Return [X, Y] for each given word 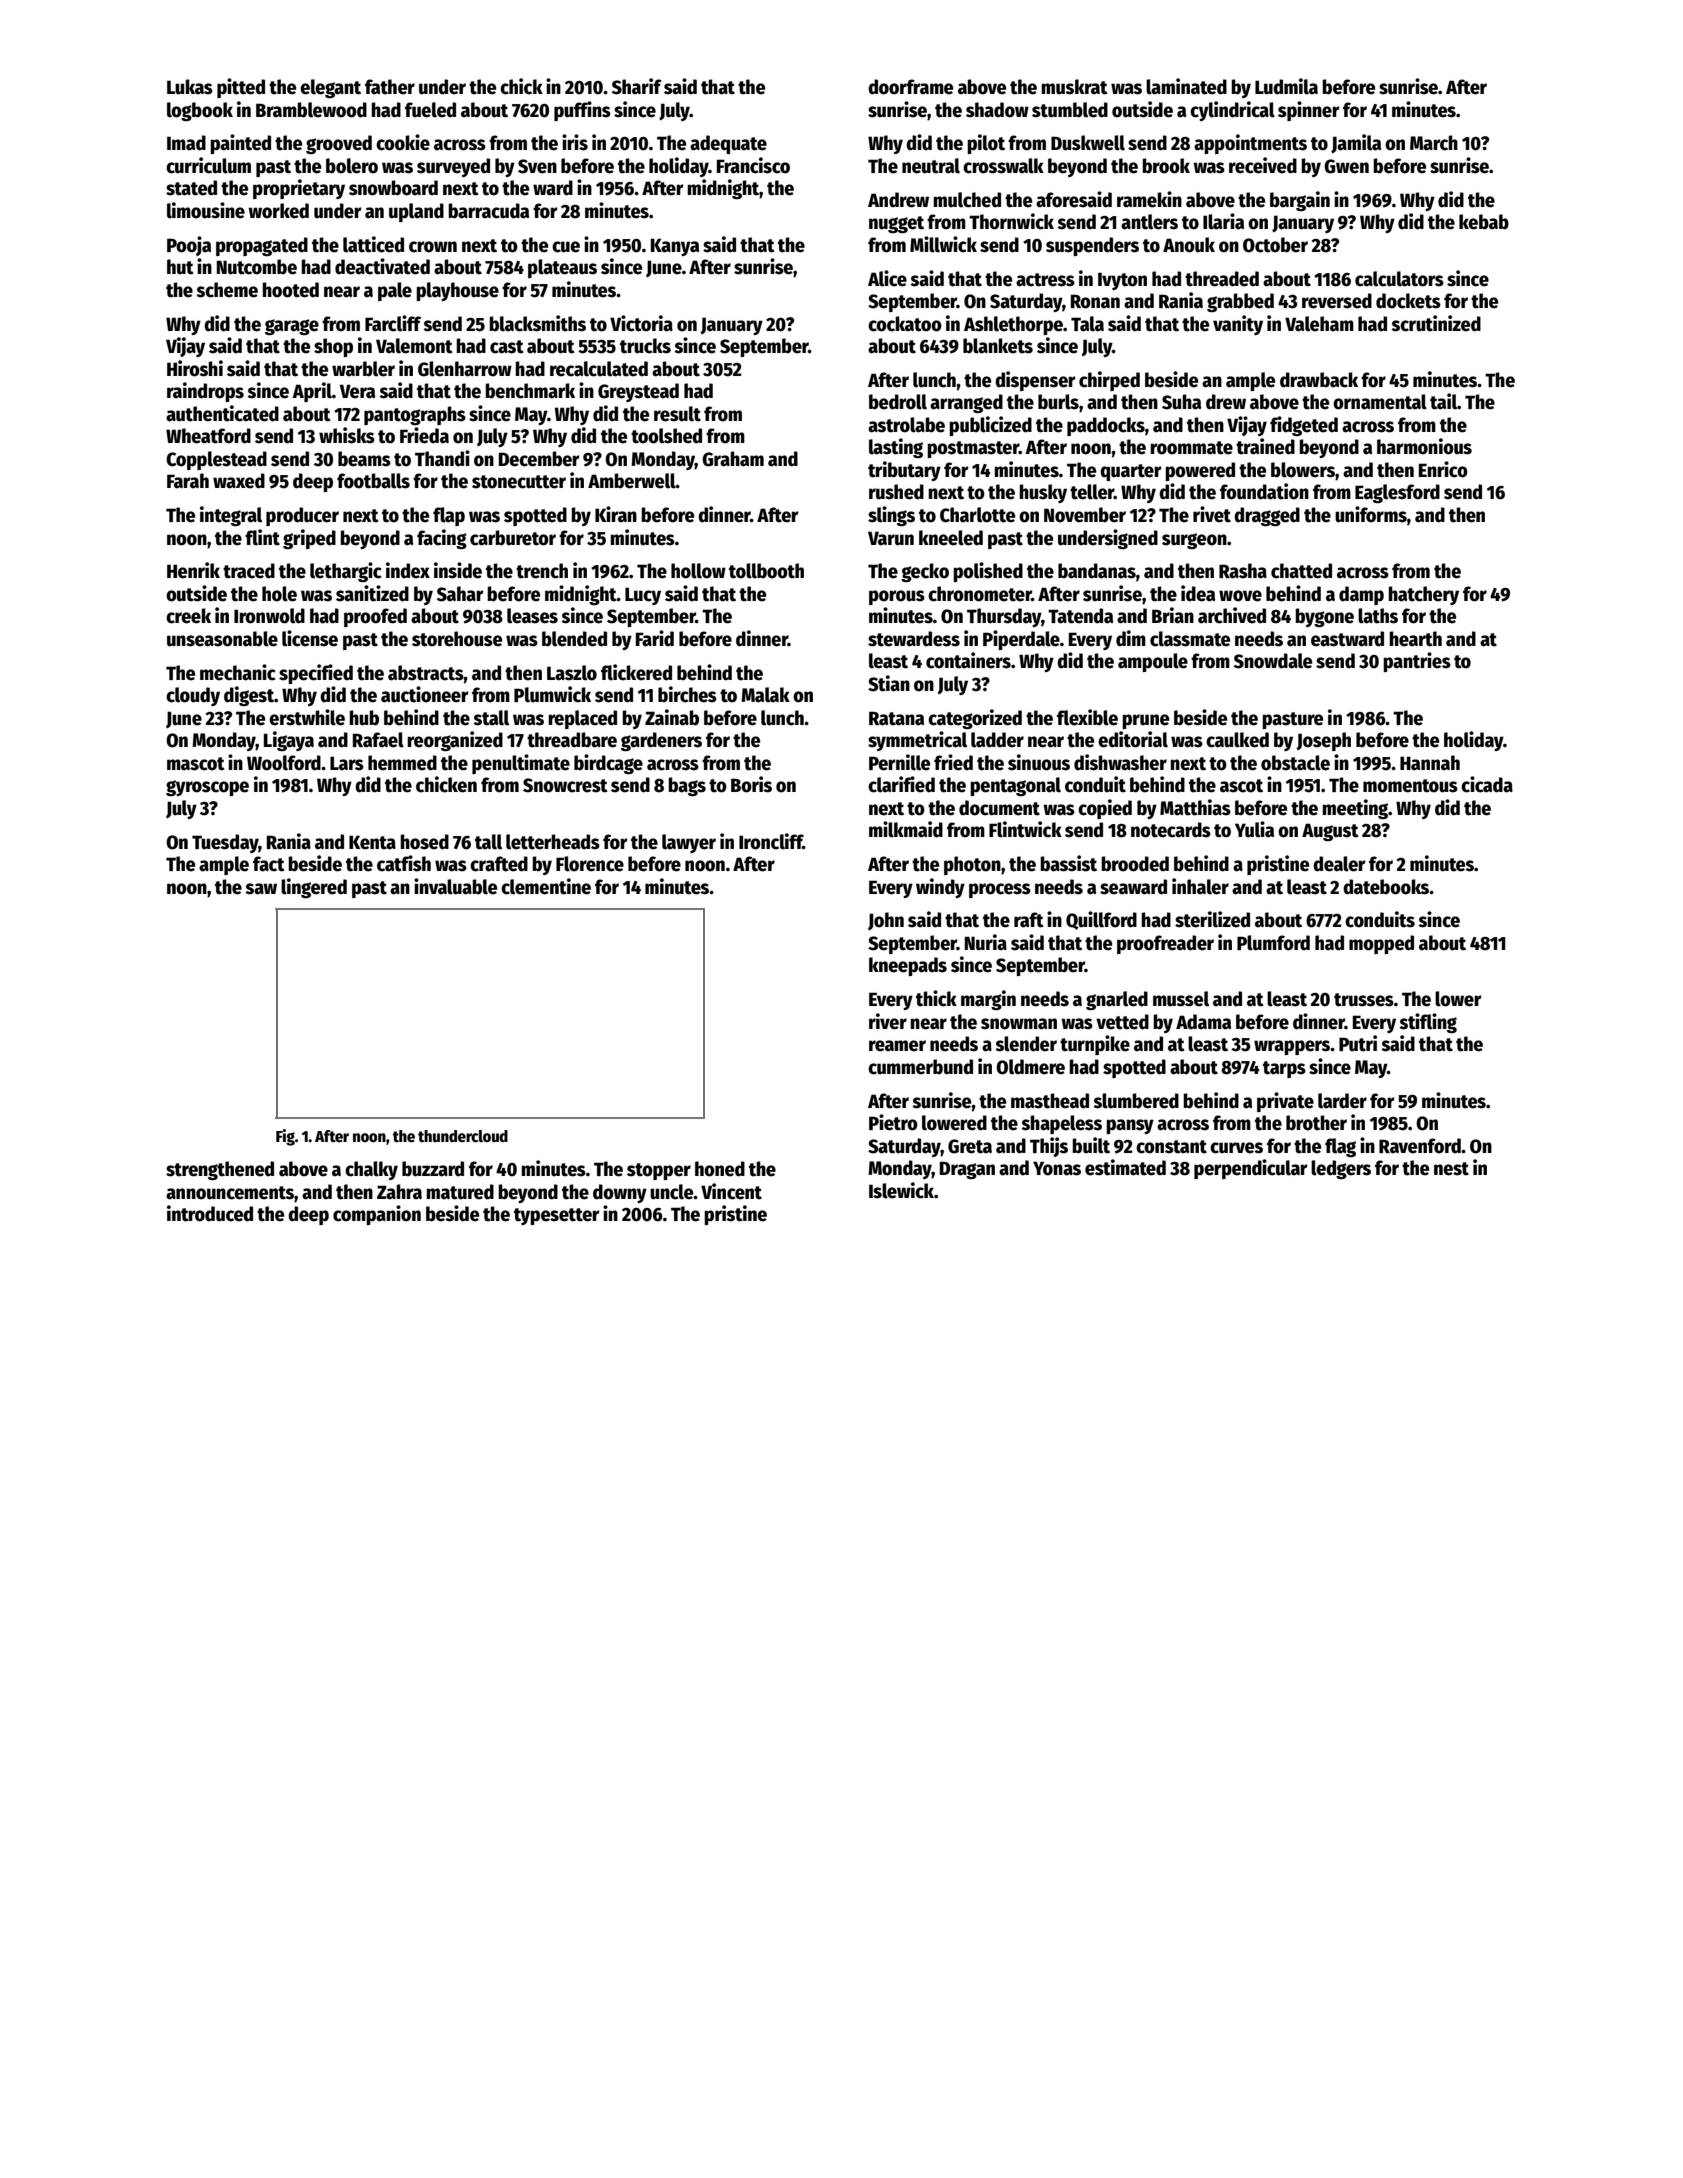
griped [309, 539]
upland [416, 212]
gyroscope [207, 788]
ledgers [1341, 1169]
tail [1443, 401]
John [886, 921]
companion [377, 1215]
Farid [655, 638]
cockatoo [905, 324]
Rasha [1243, 571]
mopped [1381, 944]
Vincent [731, 1191]
